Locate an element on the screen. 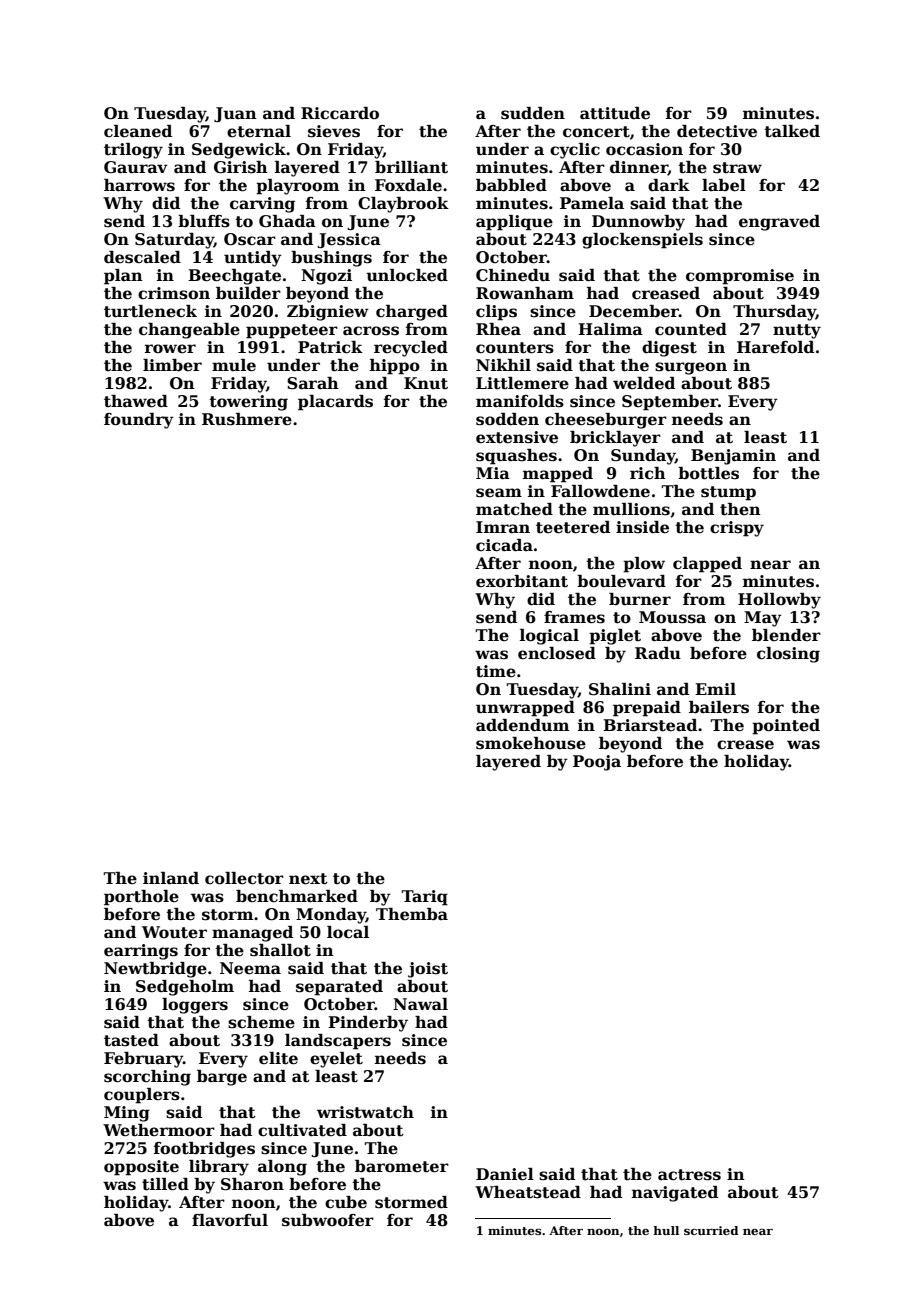 This screenshot has width=924, height=1308. Wheatstead is located at coordinates (528, 1192).
